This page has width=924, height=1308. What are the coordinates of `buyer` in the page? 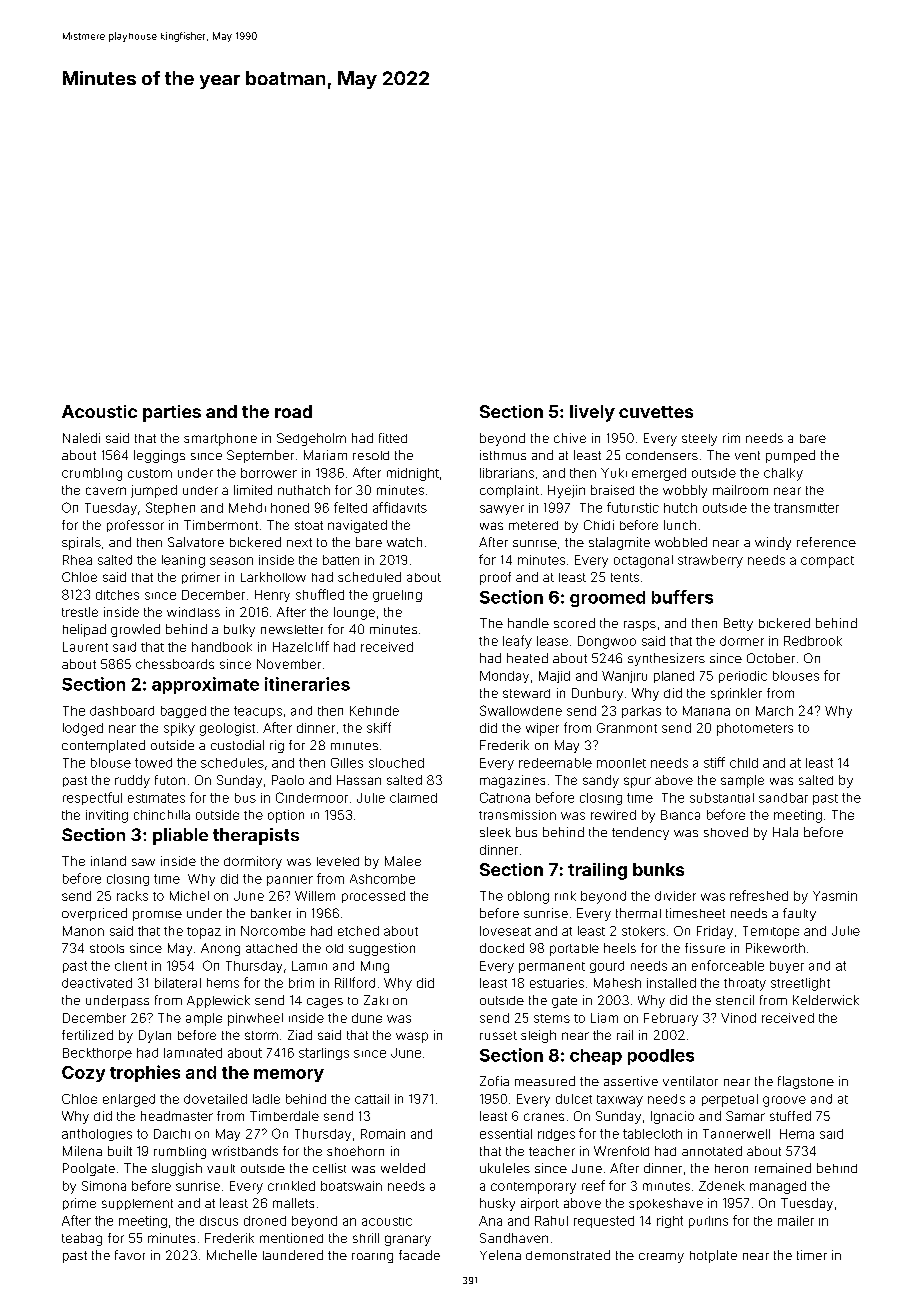 It's located at (787, 967).
